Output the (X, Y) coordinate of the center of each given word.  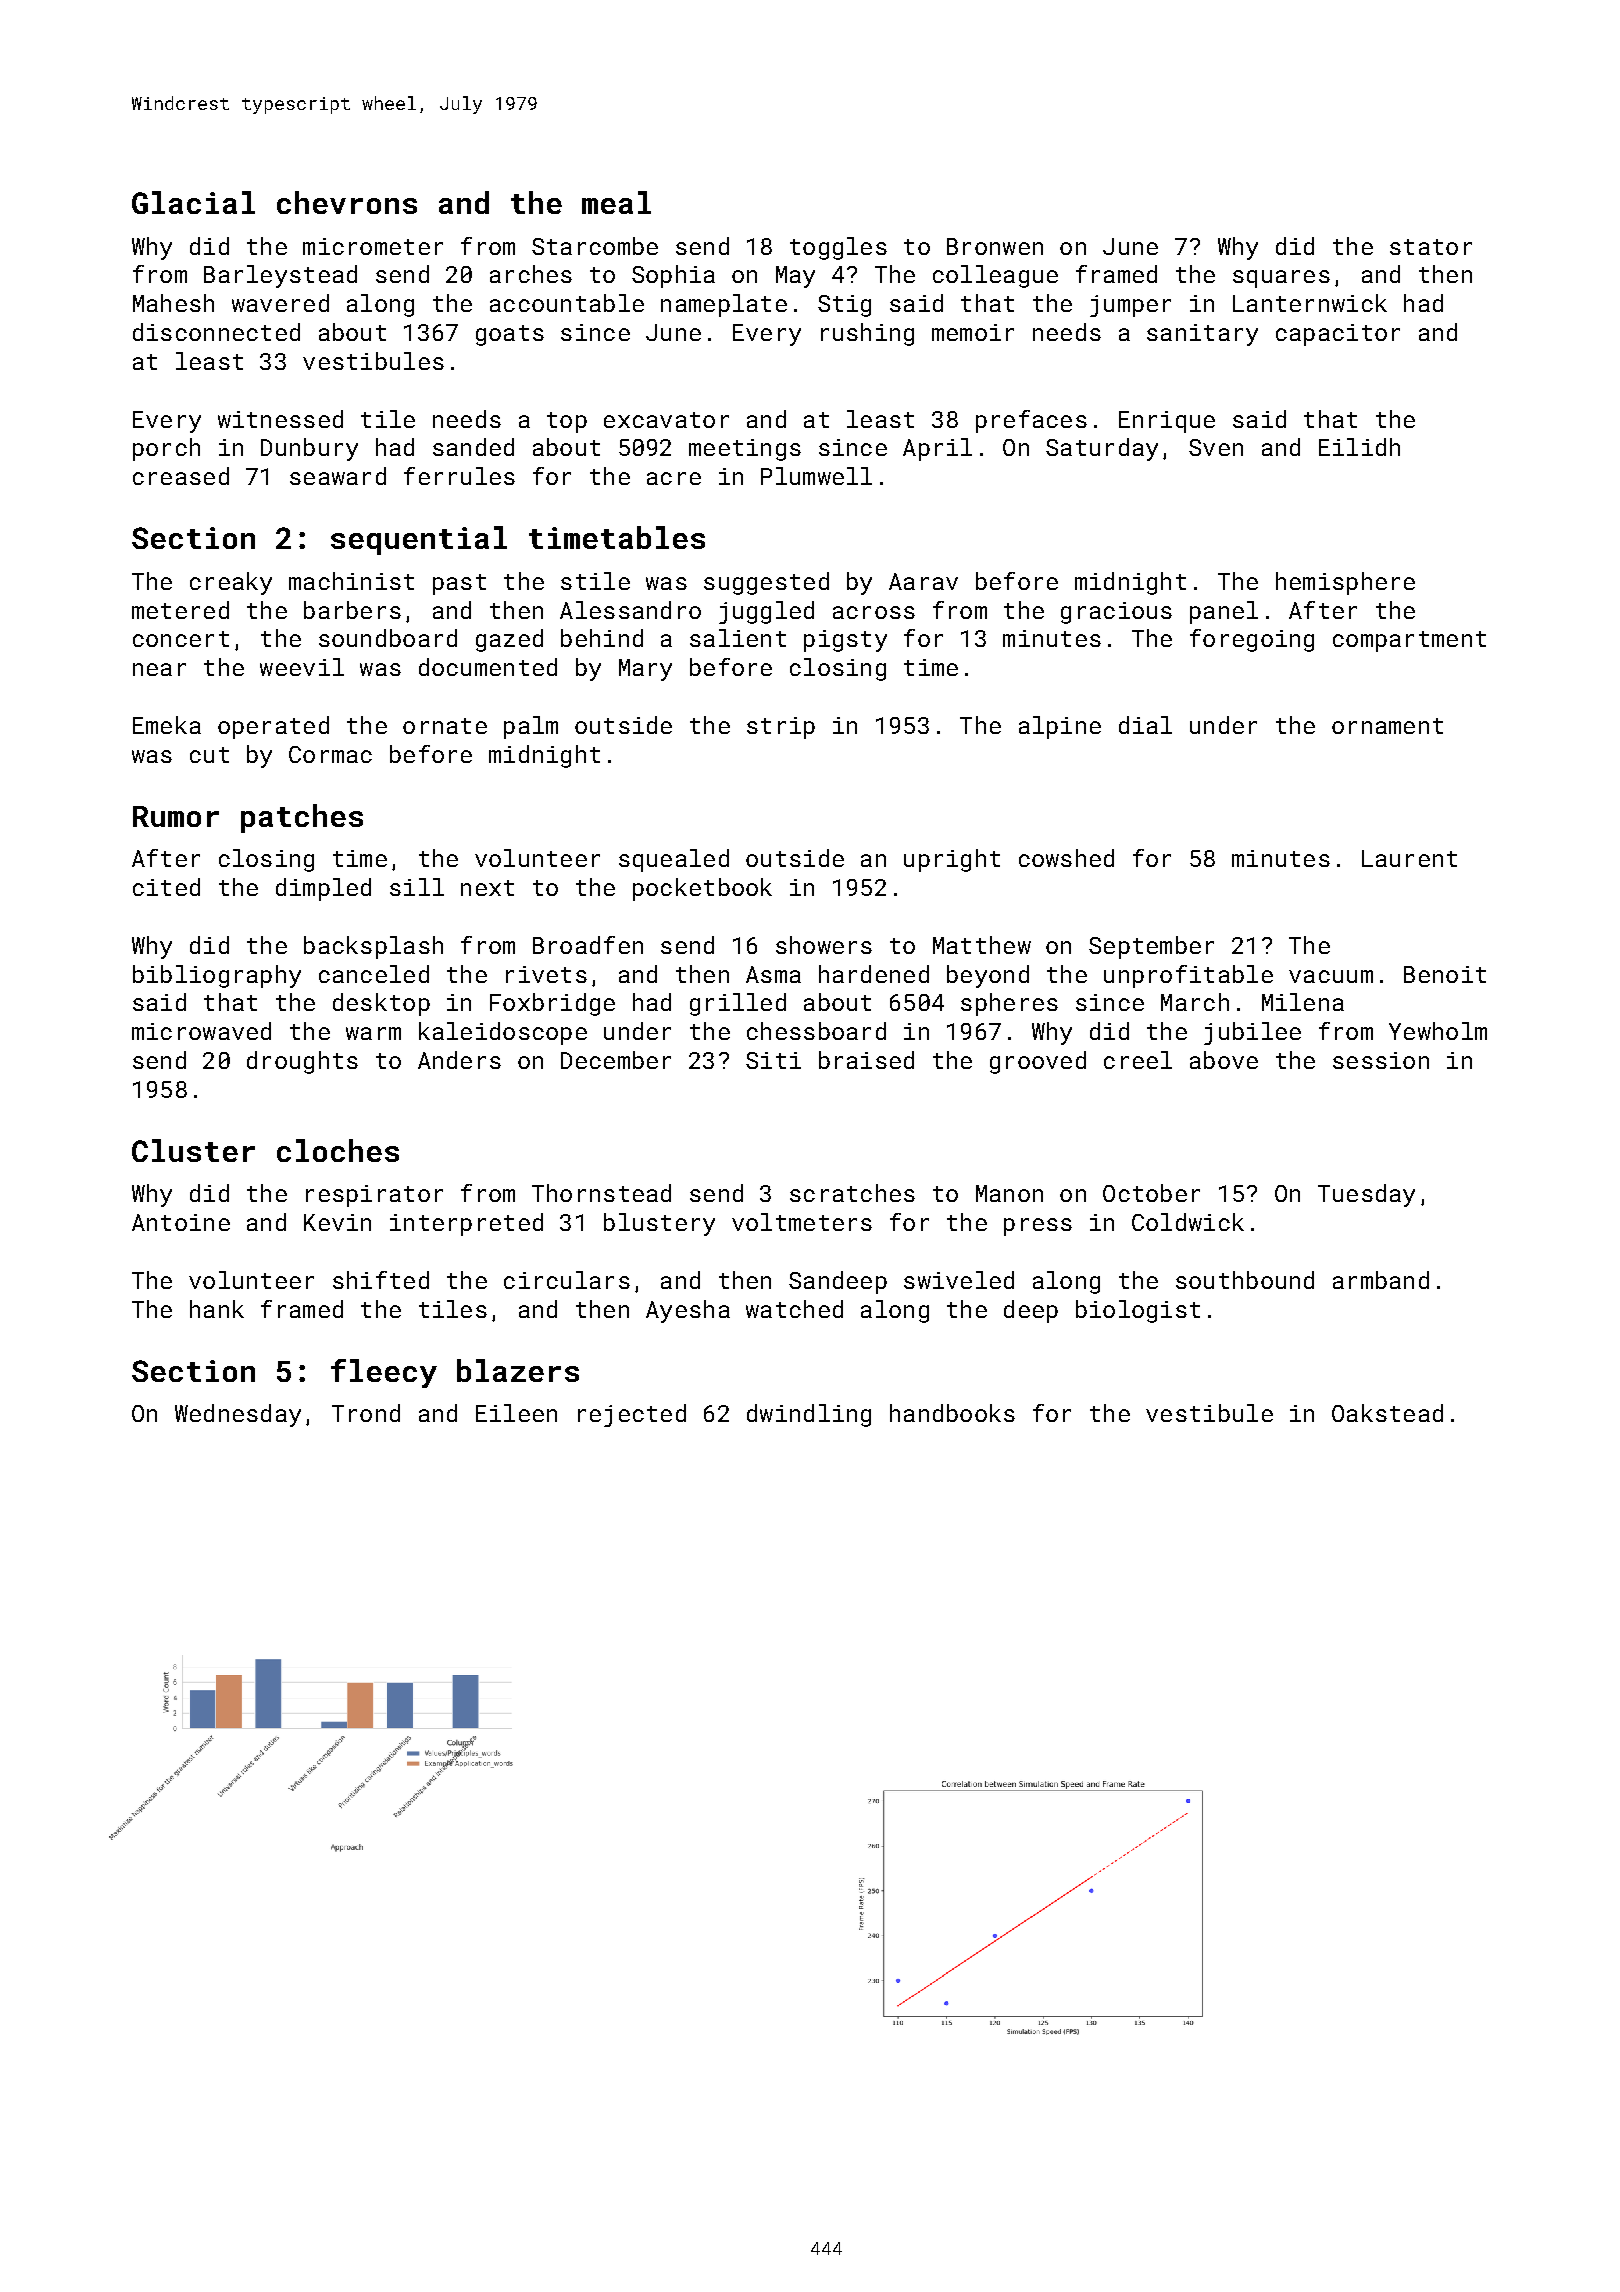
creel (1138, 1060)
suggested (766, 583)
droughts (302, 1062)
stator (1431, 247)
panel (1224, 612)
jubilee (1252, 1033)
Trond (366, 1413)
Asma (773, 974)
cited (166, 887)
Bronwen (995, 246)
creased (181, 476)
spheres (1009, 1004)
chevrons (347, 202)
